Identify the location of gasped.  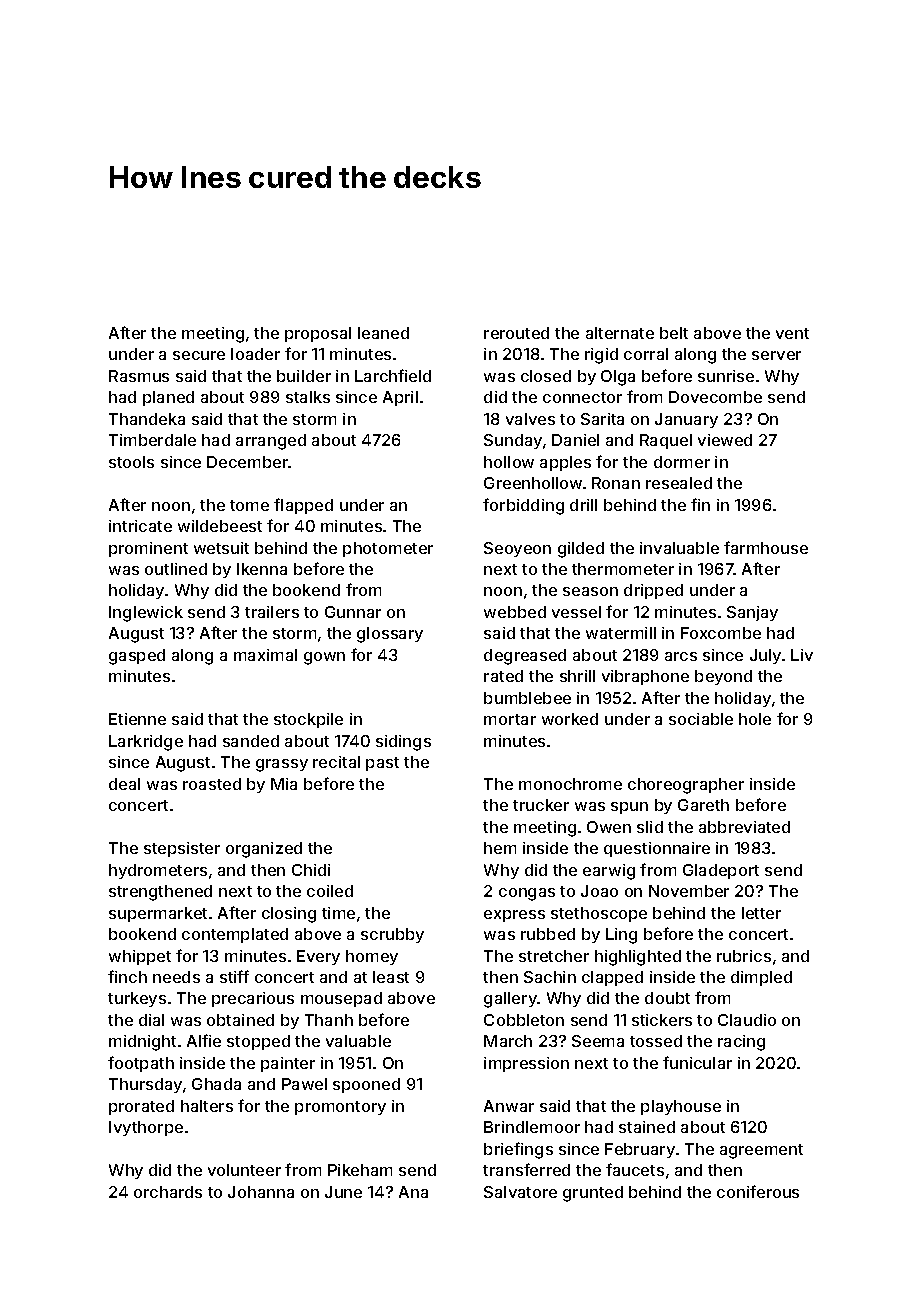
(137, 657).
